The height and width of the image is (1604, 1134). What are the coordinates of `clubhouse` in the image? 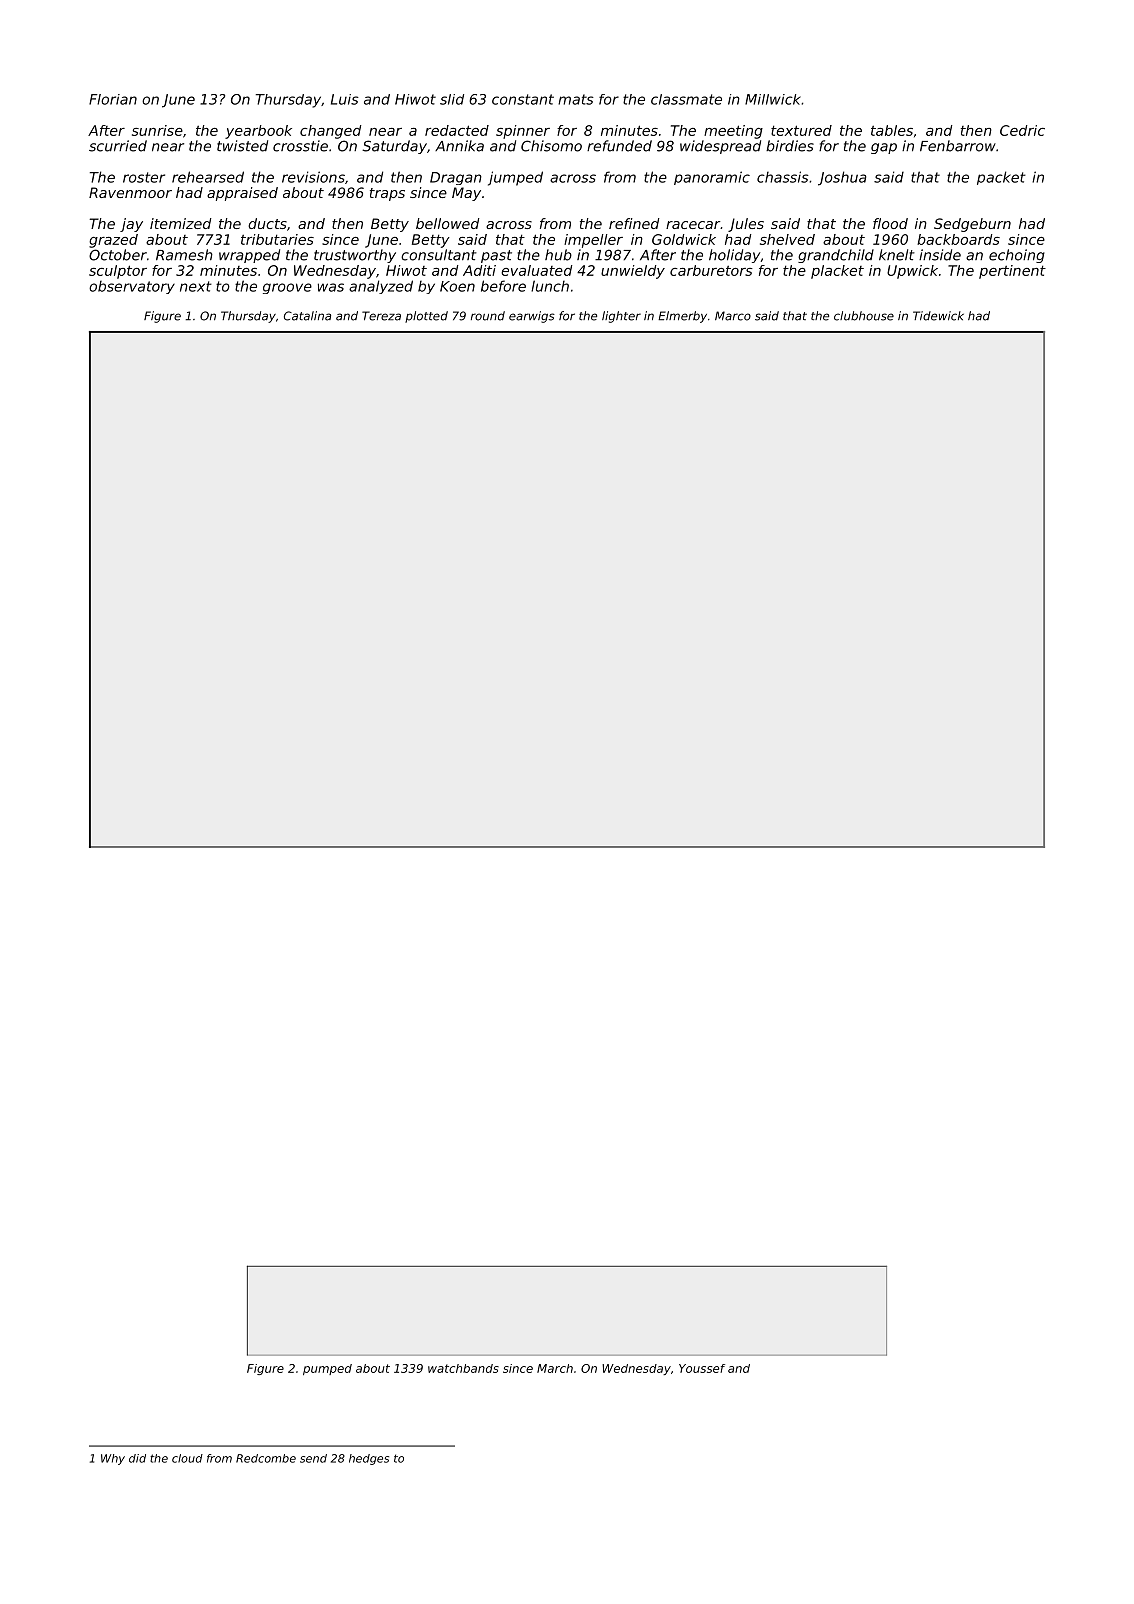 It's located at (864, 316).
